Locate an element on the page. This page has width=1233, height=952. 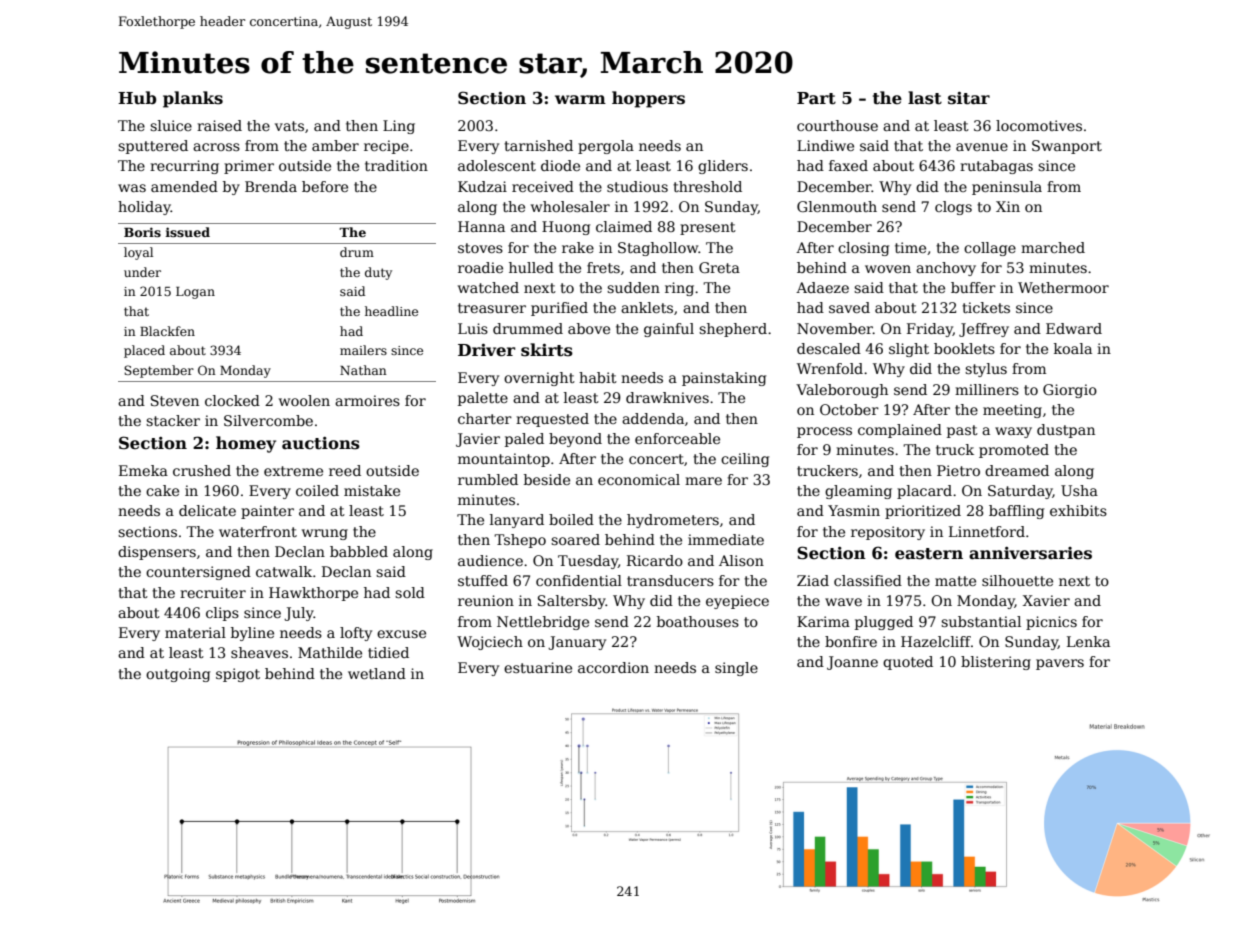
Wrenfold is located at coordinates (830, 368).
